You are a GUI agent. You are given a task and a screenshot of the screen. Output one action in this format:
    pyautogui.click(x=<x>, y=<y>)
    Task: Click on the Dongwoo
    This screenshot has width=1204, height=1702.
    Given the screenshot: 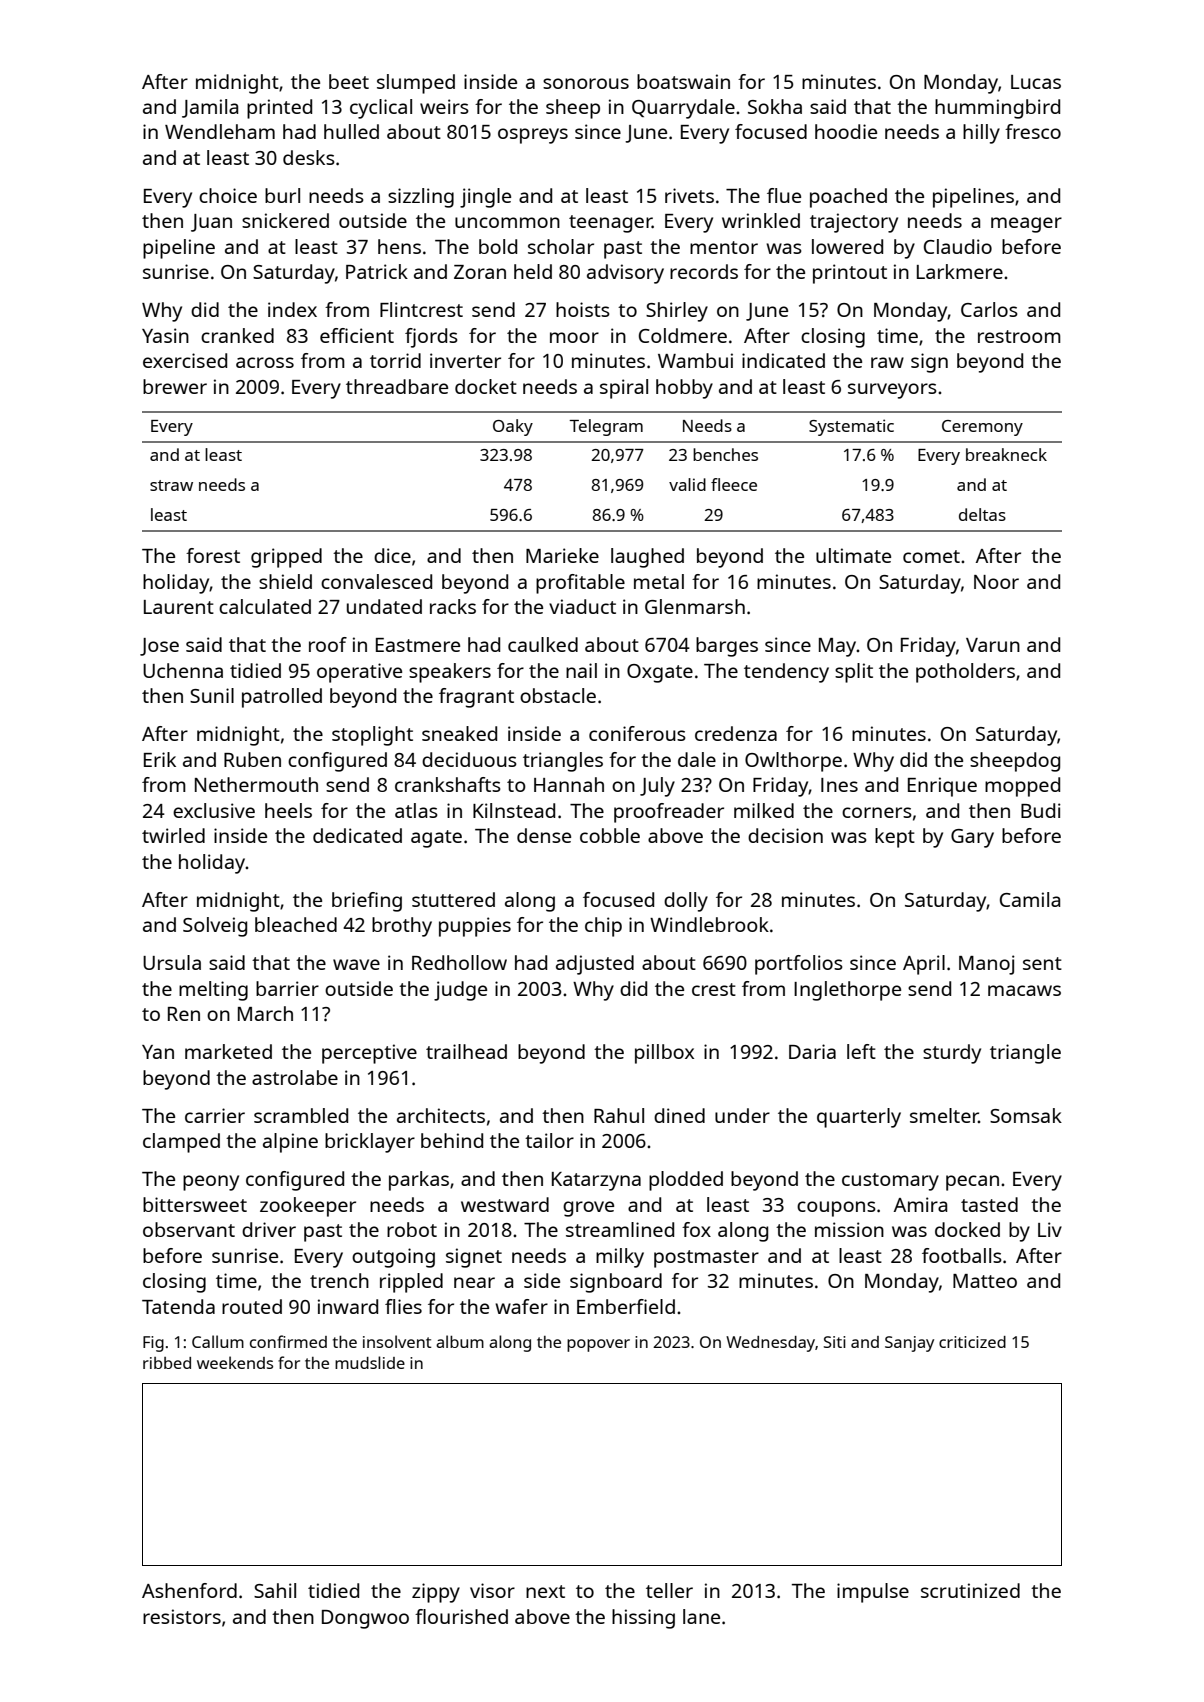 What is the action you would take?
    pyautogui.click(x=365, y=1619)
